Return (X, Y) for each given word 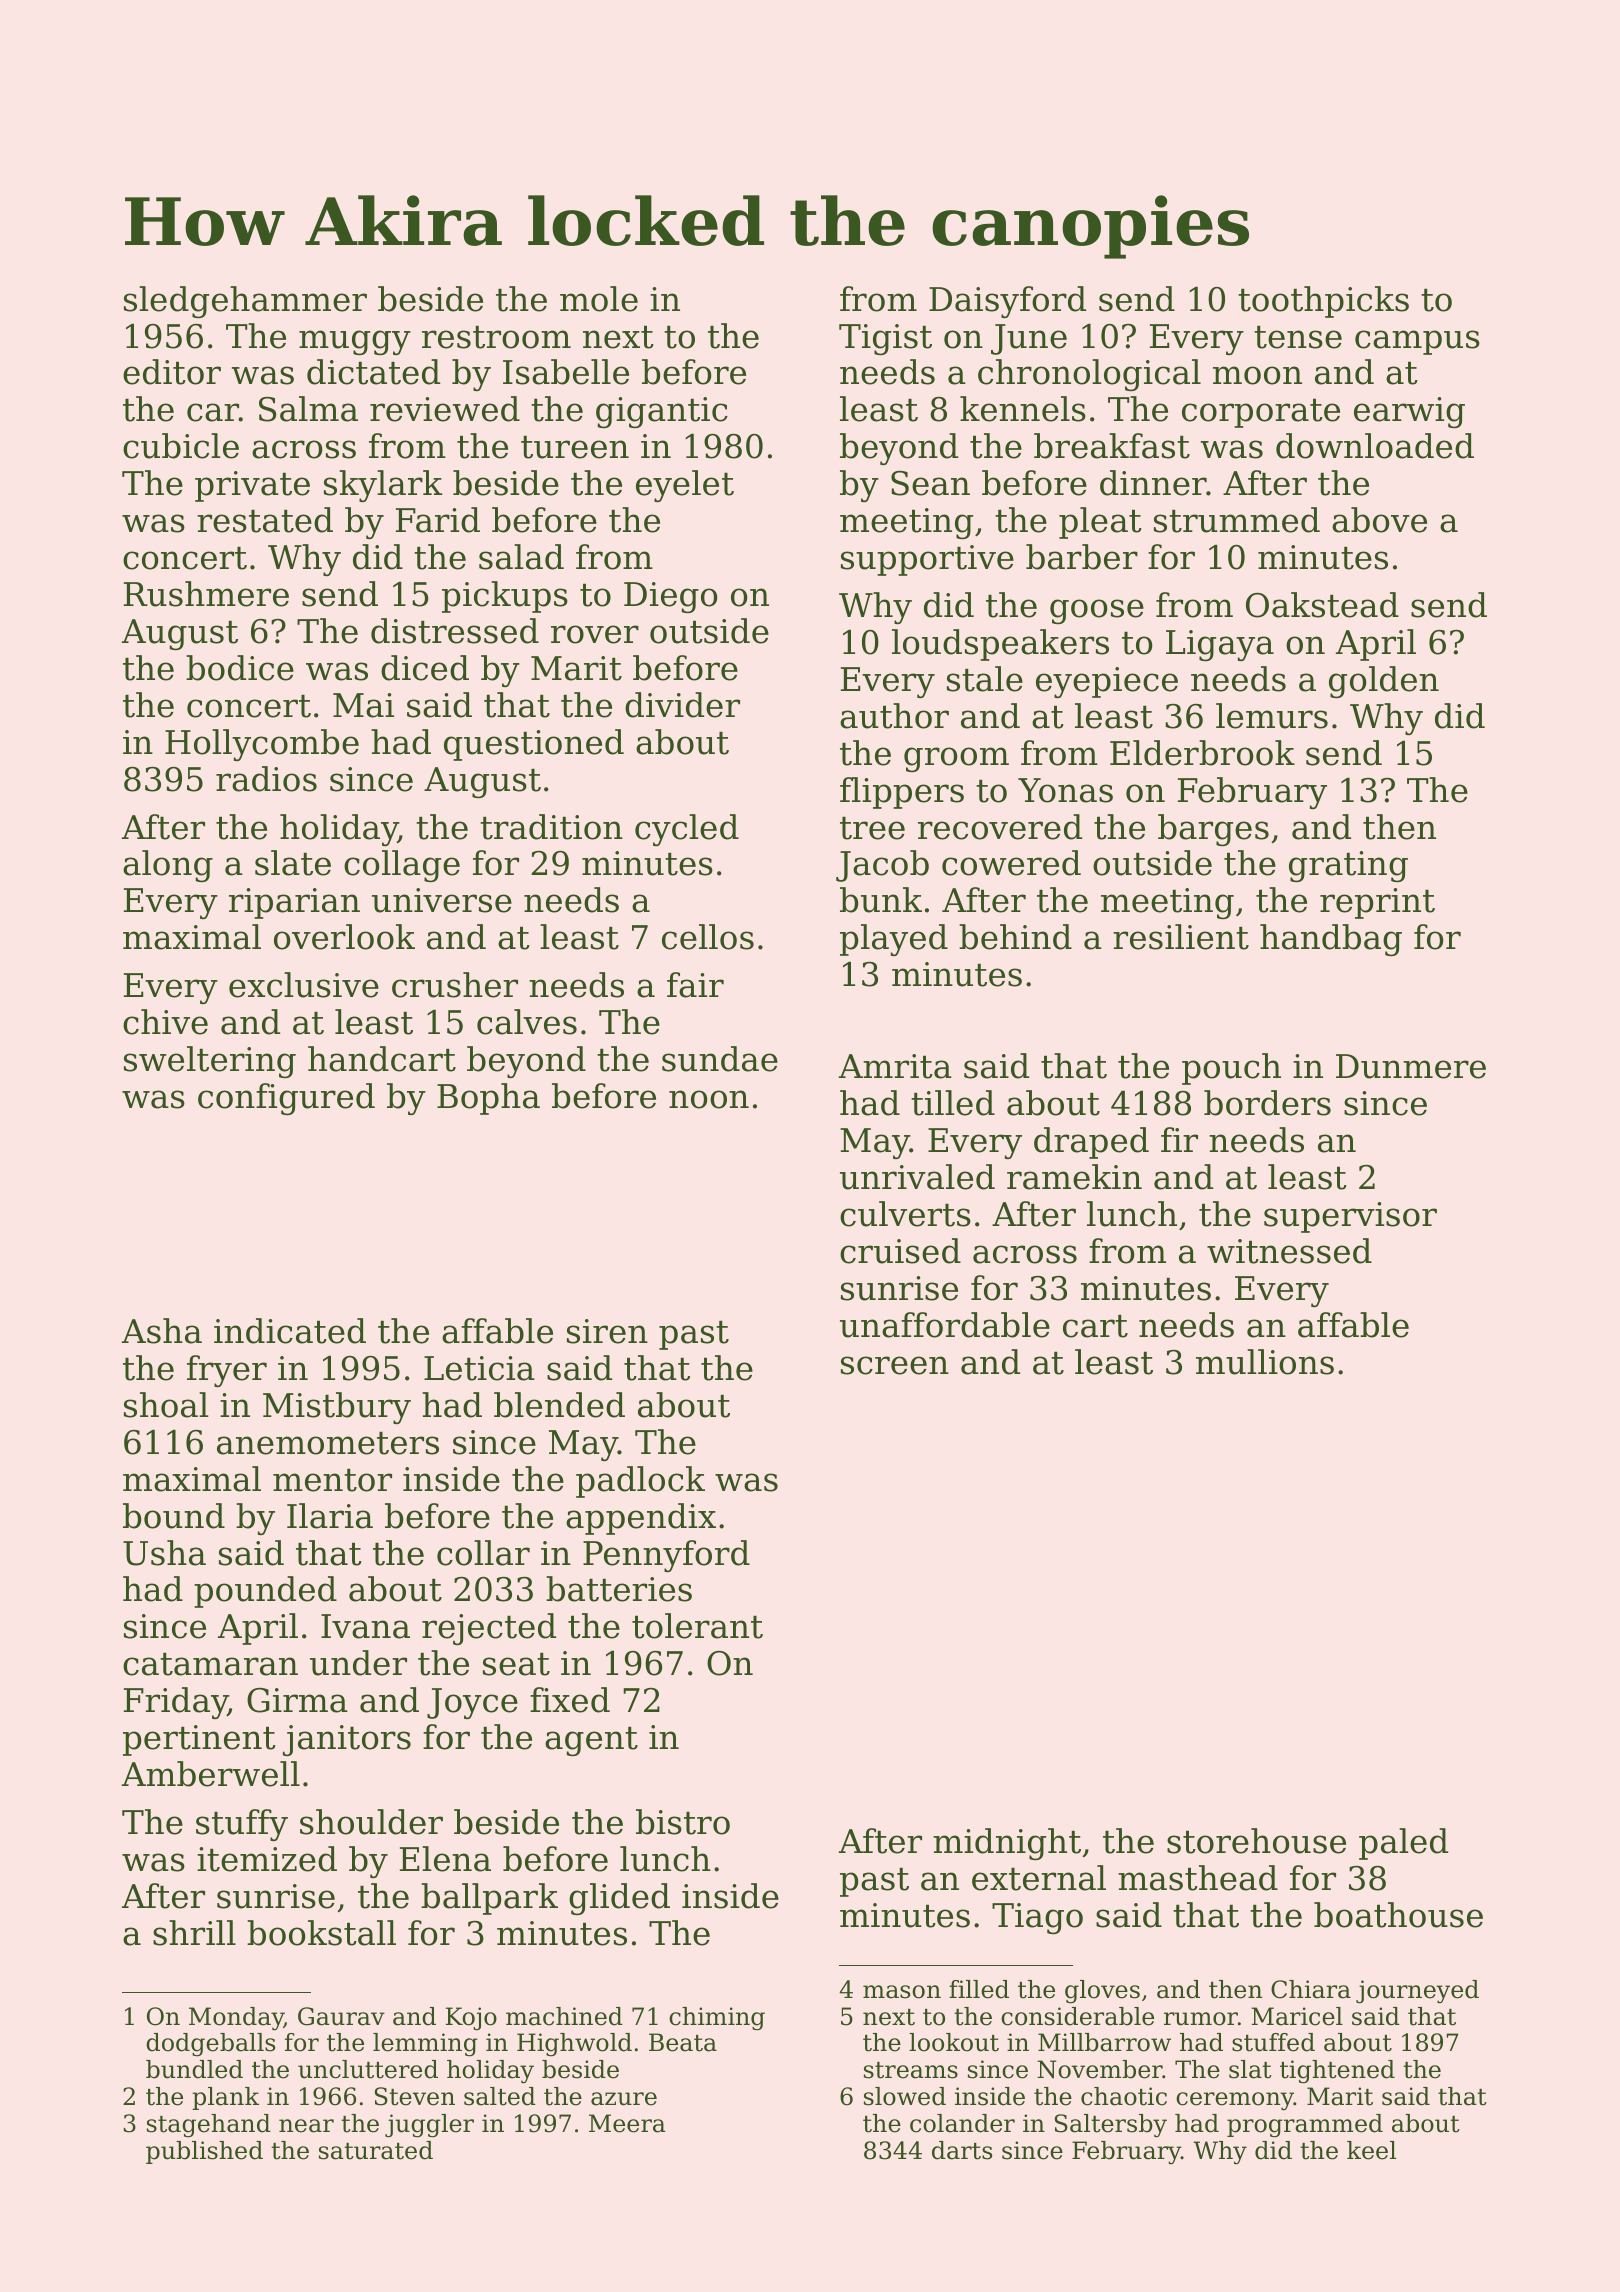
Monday (236, 2019)
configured (286, 1099)
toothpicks (1323, 302)
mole (599, 299)
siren (607, 1331)
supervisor (1350, 1217)
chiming (717, 2019)
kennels (1023, 409)
